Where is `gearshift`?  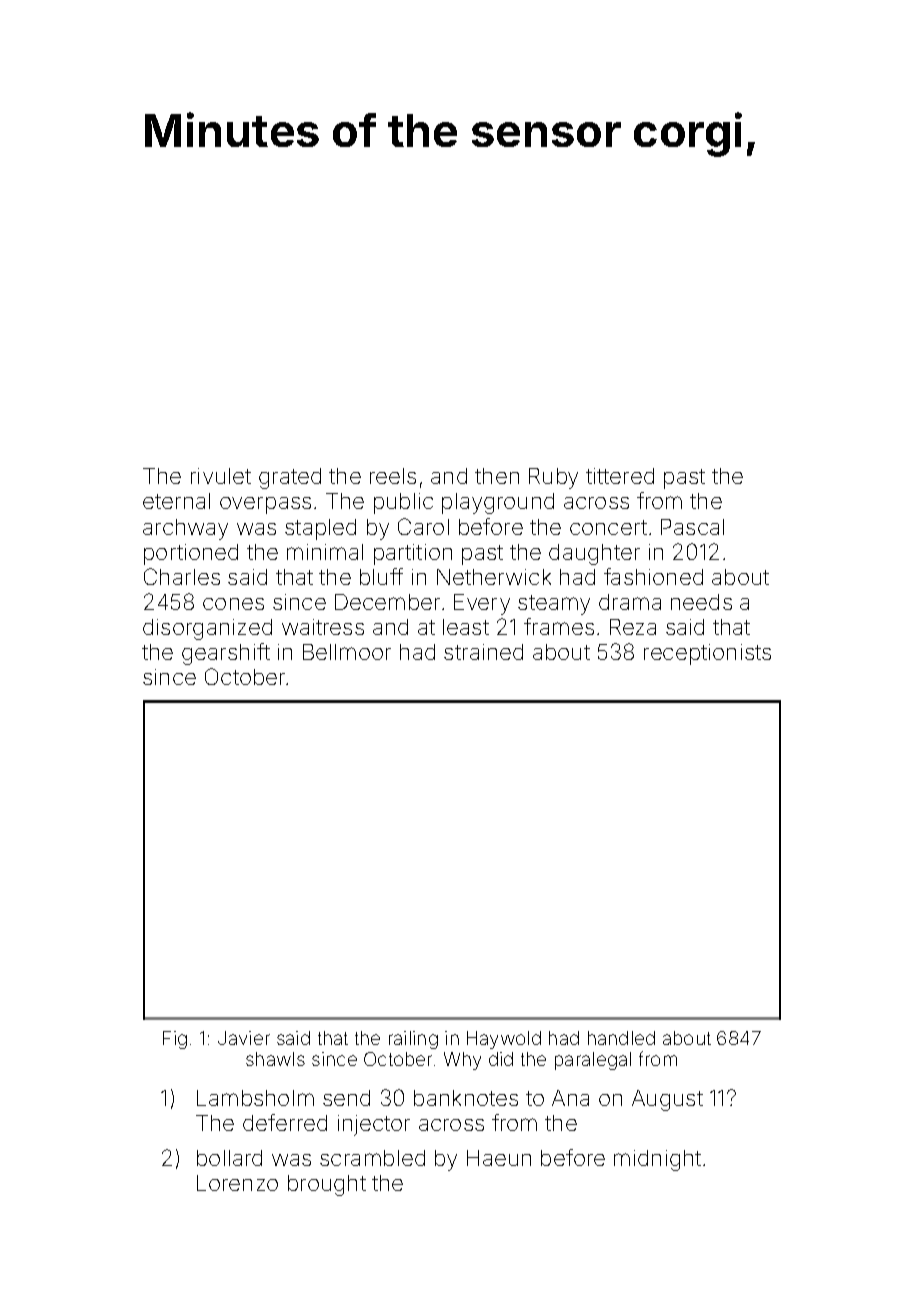 gearshift is located at coordinates (226, 654).
